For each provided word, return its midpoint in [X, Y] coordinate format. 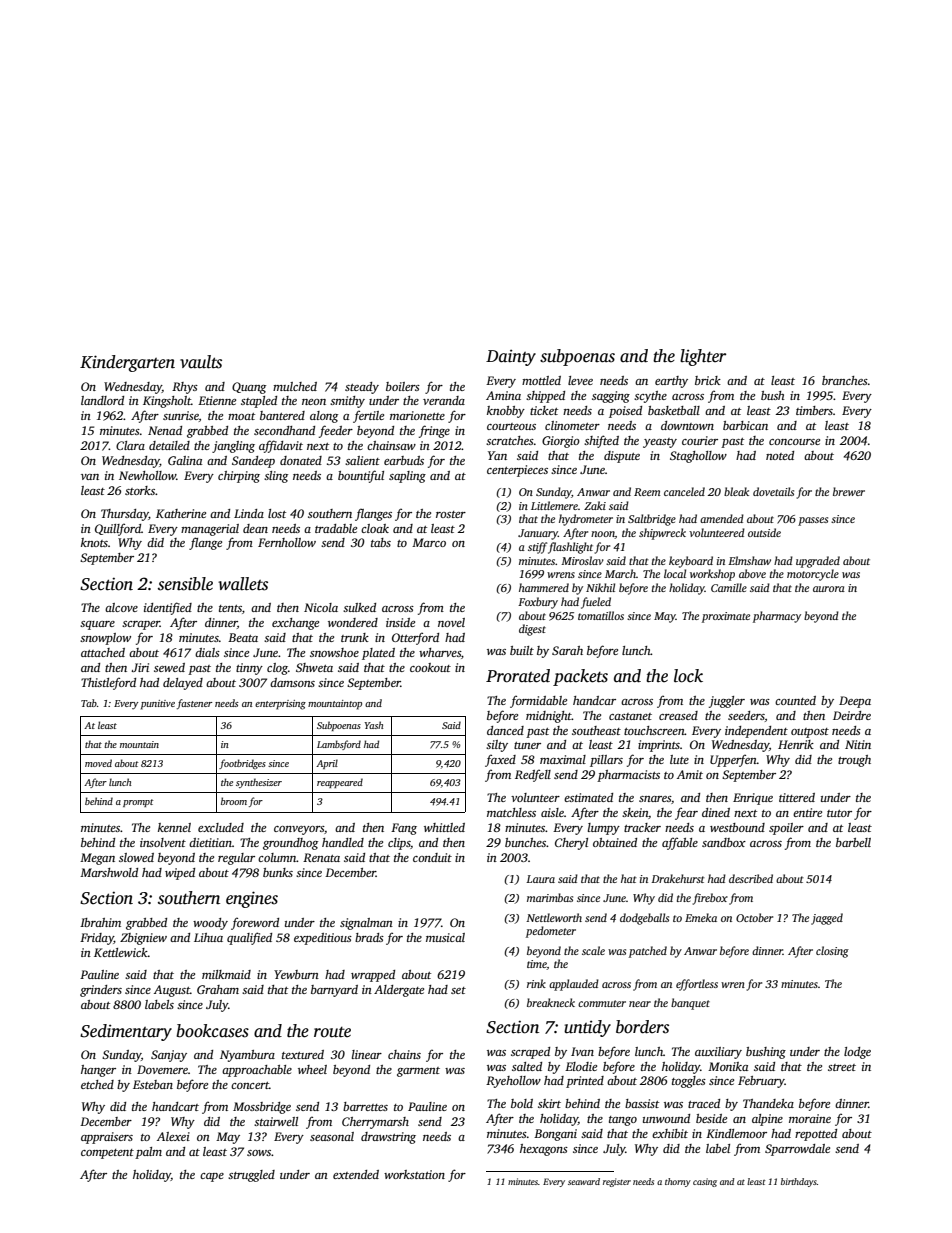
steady [362, 388]
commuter [602, 1003]
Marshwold [109, 872]
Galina [185, 460]
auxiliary [718, 1053]
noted [780, 455]
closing [832, 952]
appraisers [107, 1138]
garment [418, 1072]
